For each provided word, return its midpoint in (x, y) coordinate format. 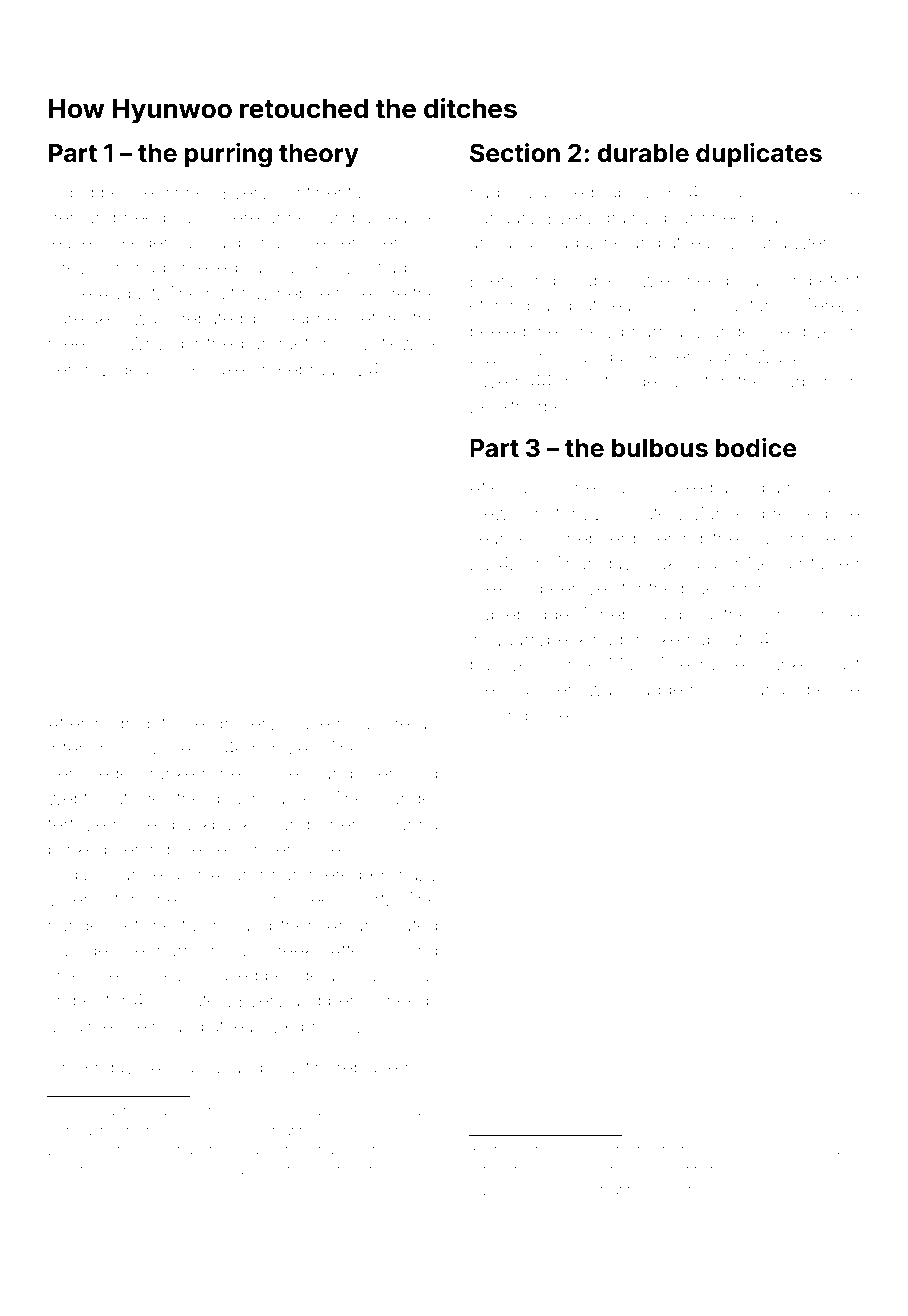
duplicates (759, 155)
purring (228, 155)
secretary (681, 1192)
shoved (86, 1190)
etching (499, 307)
